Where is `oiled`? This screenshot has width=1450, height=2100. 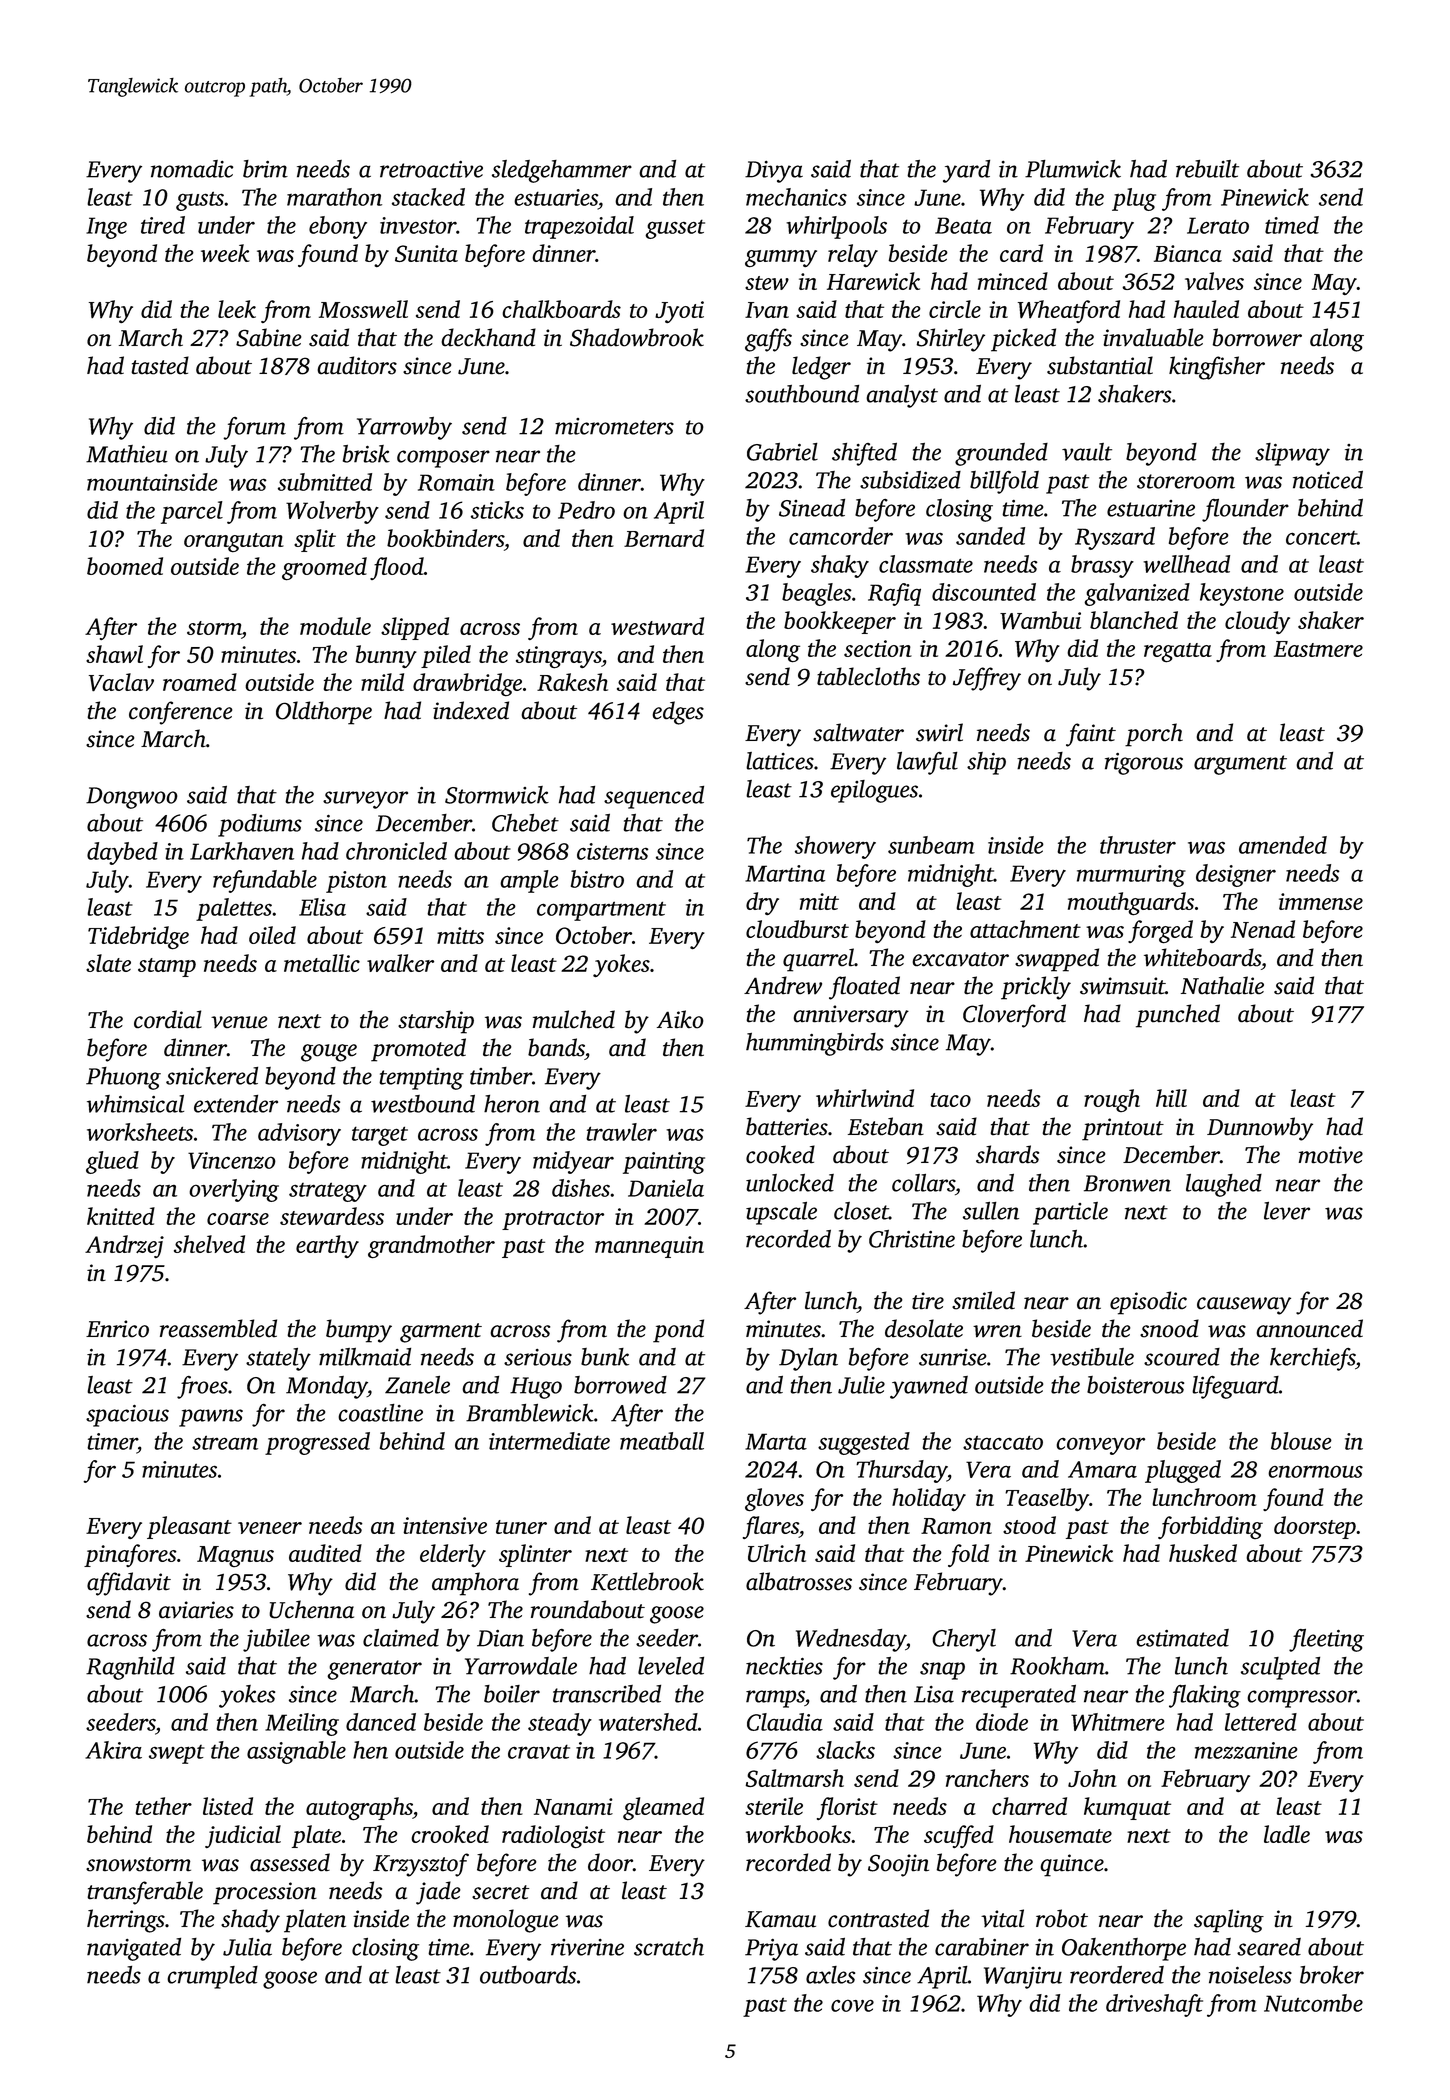
oiled is located at coordinates (272, 935).
